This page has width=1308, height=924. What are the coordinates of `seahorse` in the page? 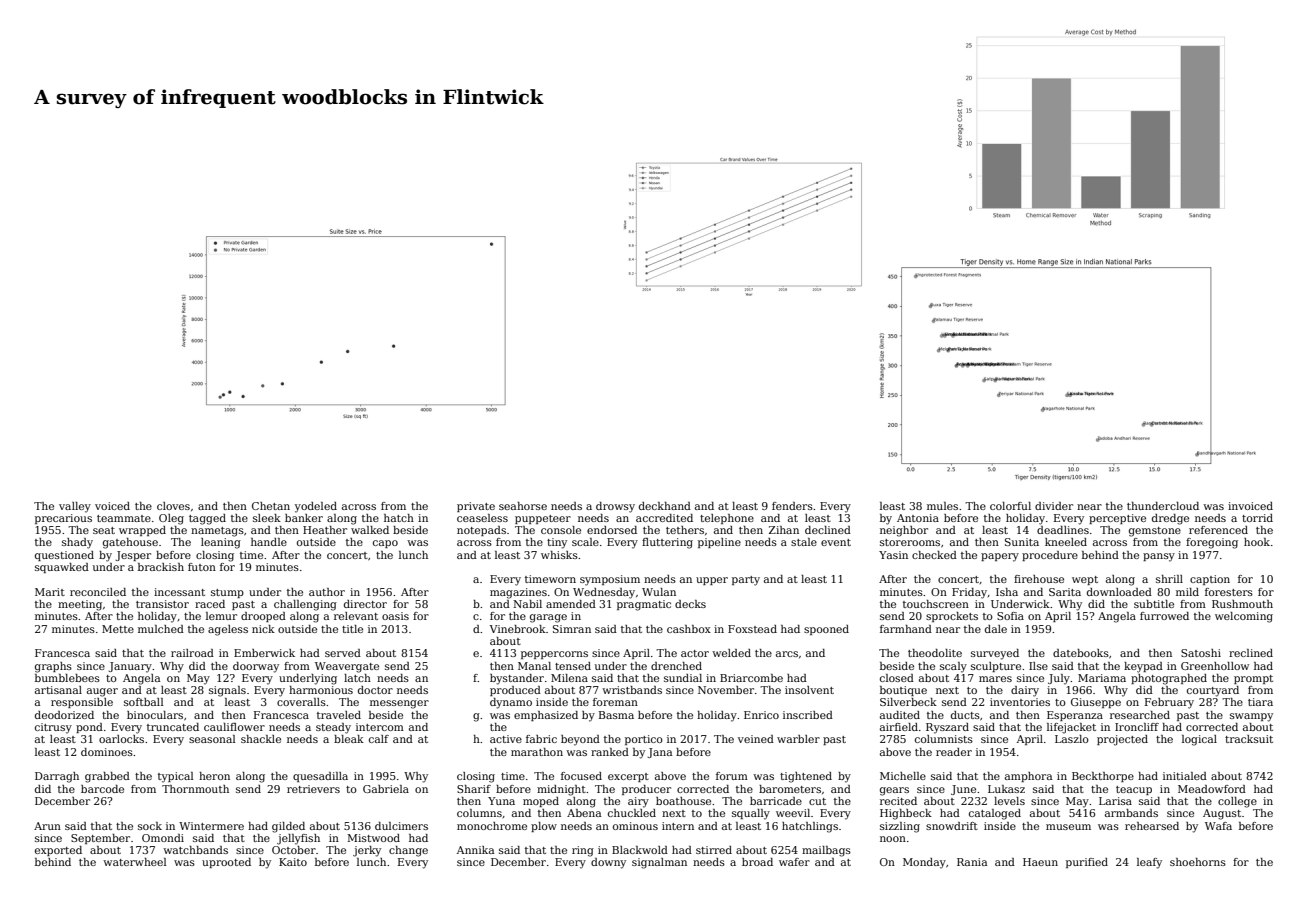 It's located at (523, 506).
